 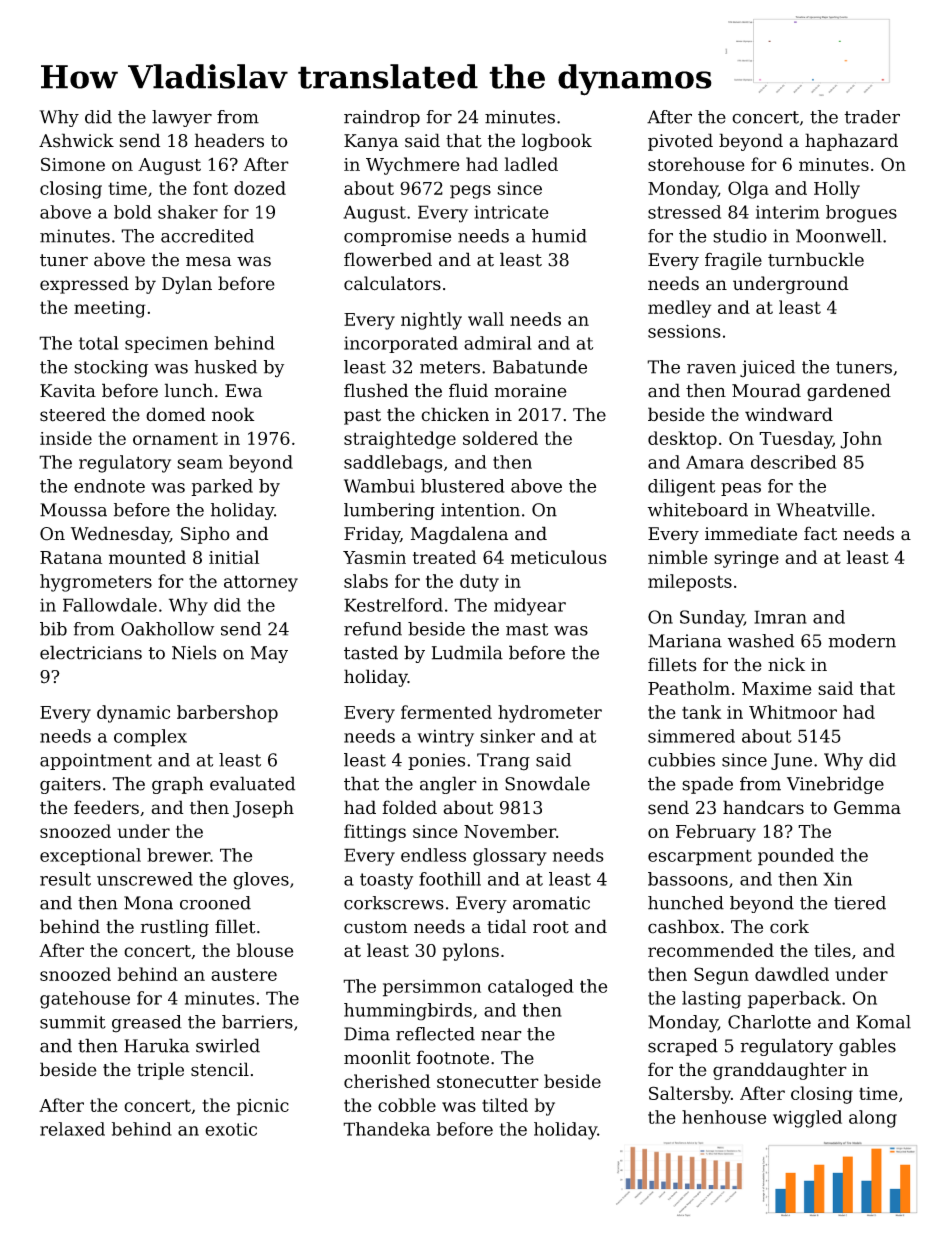 What do you see at coordinates (527, 629) in the image?
I see `mast` at bounding box center [527, 629].
